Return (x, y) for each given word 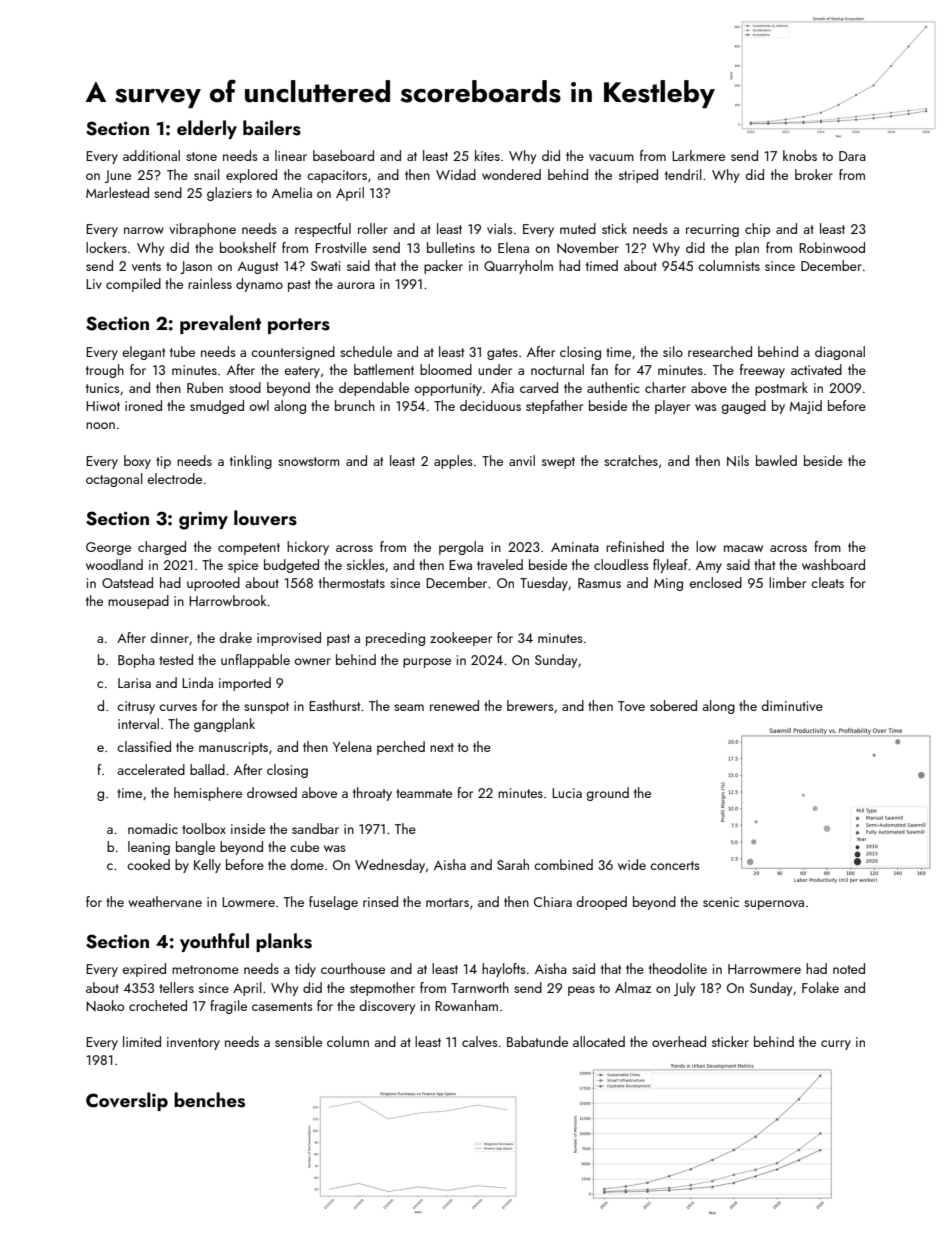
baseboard (343, 155)
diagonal (840, 353)
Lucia (567, 793)
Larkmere (698, 155)
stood (245, 387)
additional (151, 155)
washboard (833, 564)
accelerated (151, 769)
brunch (355, 405)
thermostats (352, 582)
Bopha (136, 661)
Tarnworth (480, 987)
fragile (228, 1007)
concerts (674, 865)
